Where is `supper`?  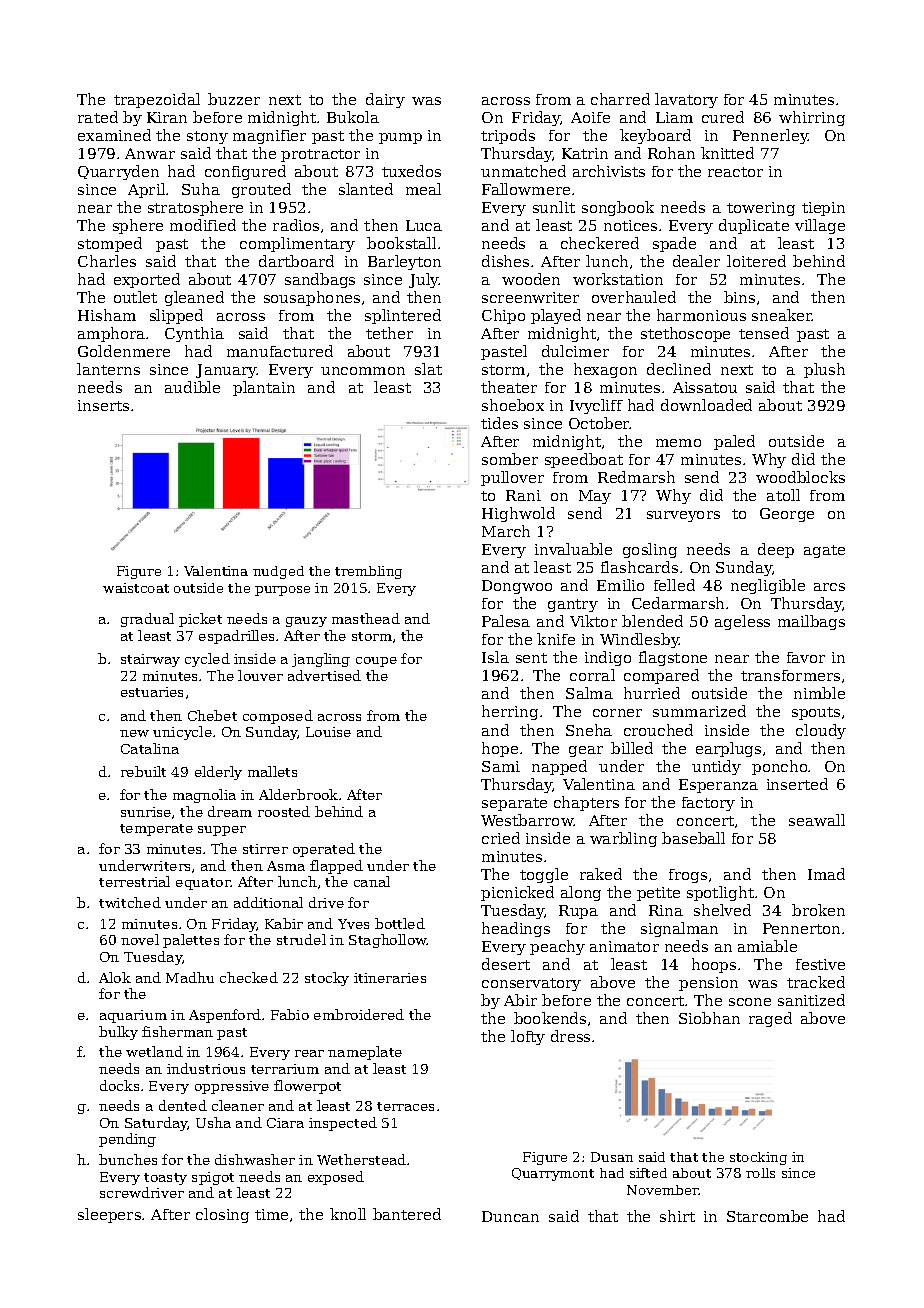
supper is located at coordinates (222, 831).
